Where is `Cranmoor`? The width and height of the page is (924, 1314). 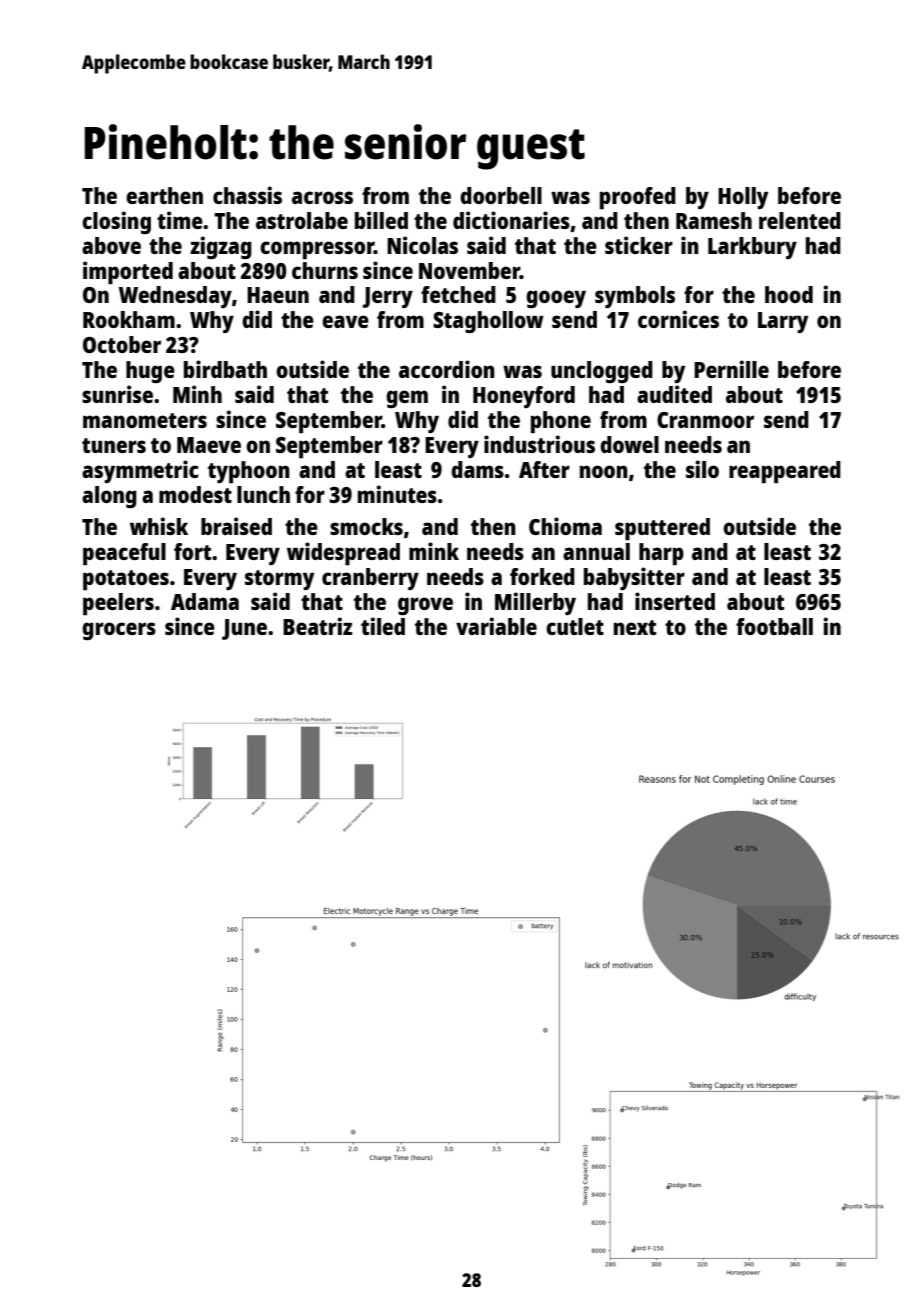 Cranmoor is located at coordinates (705, 420).
